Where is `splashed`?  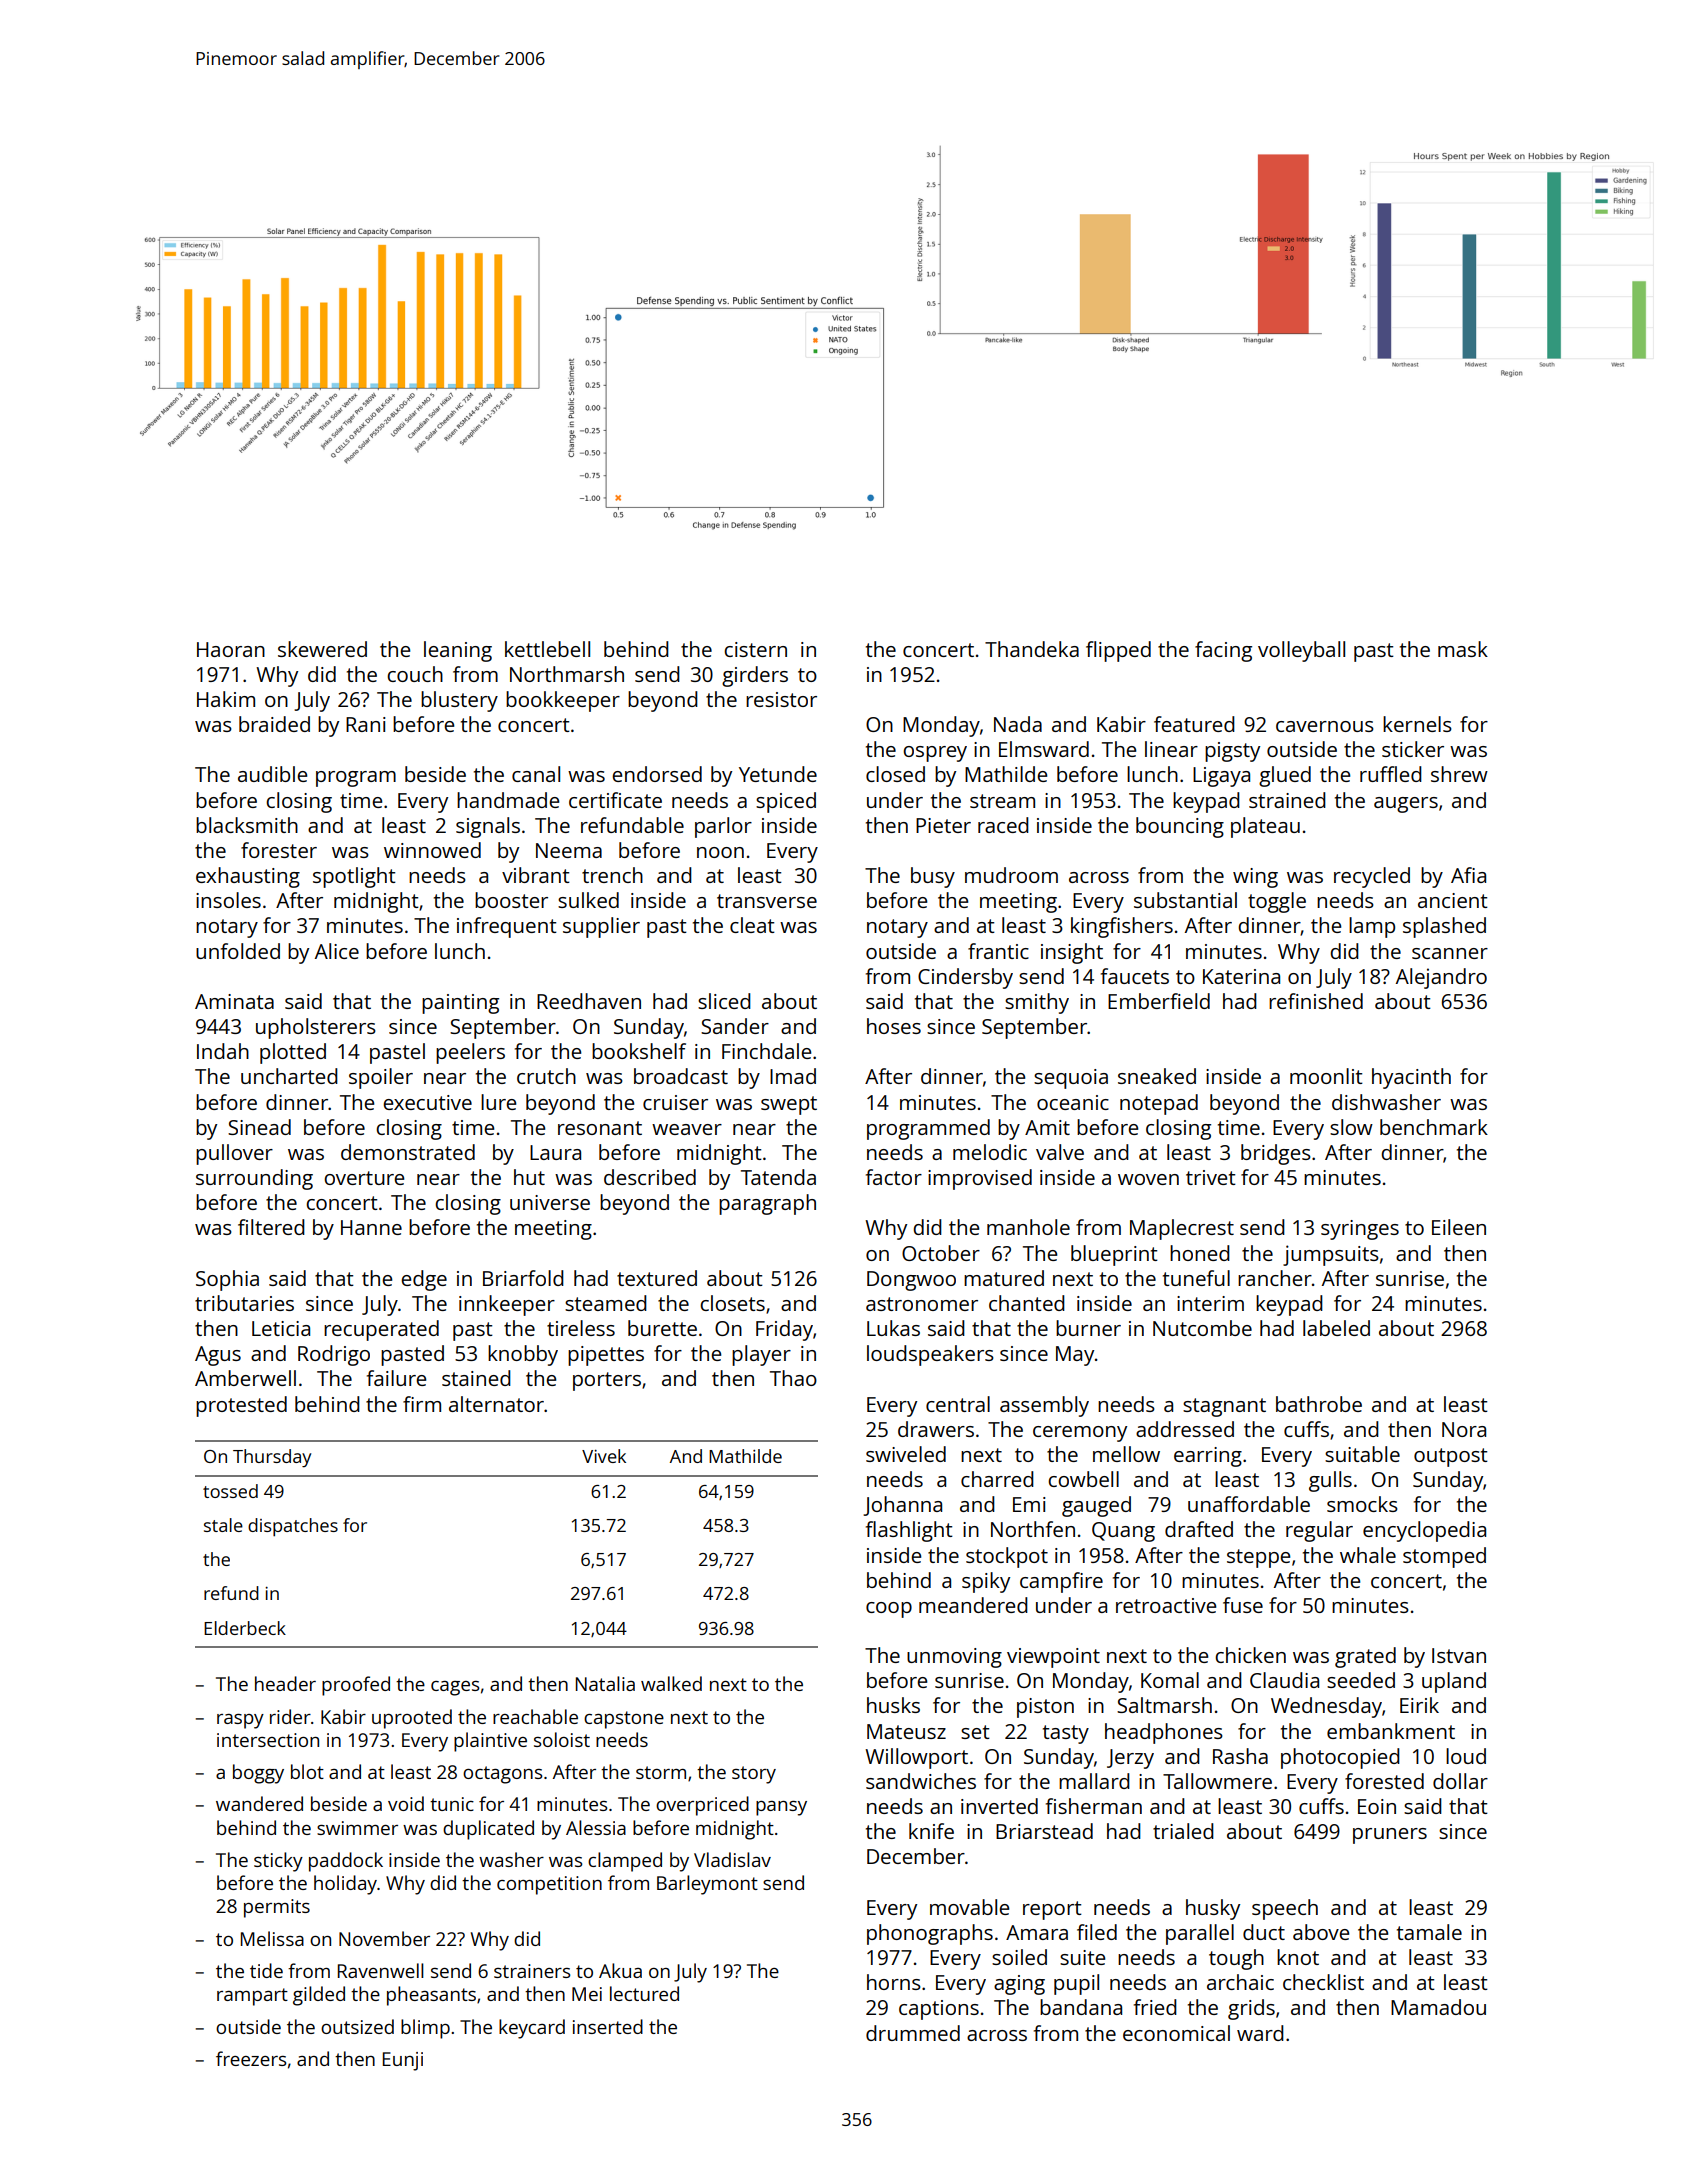 splashed is located at coordinates (1444, 927).
